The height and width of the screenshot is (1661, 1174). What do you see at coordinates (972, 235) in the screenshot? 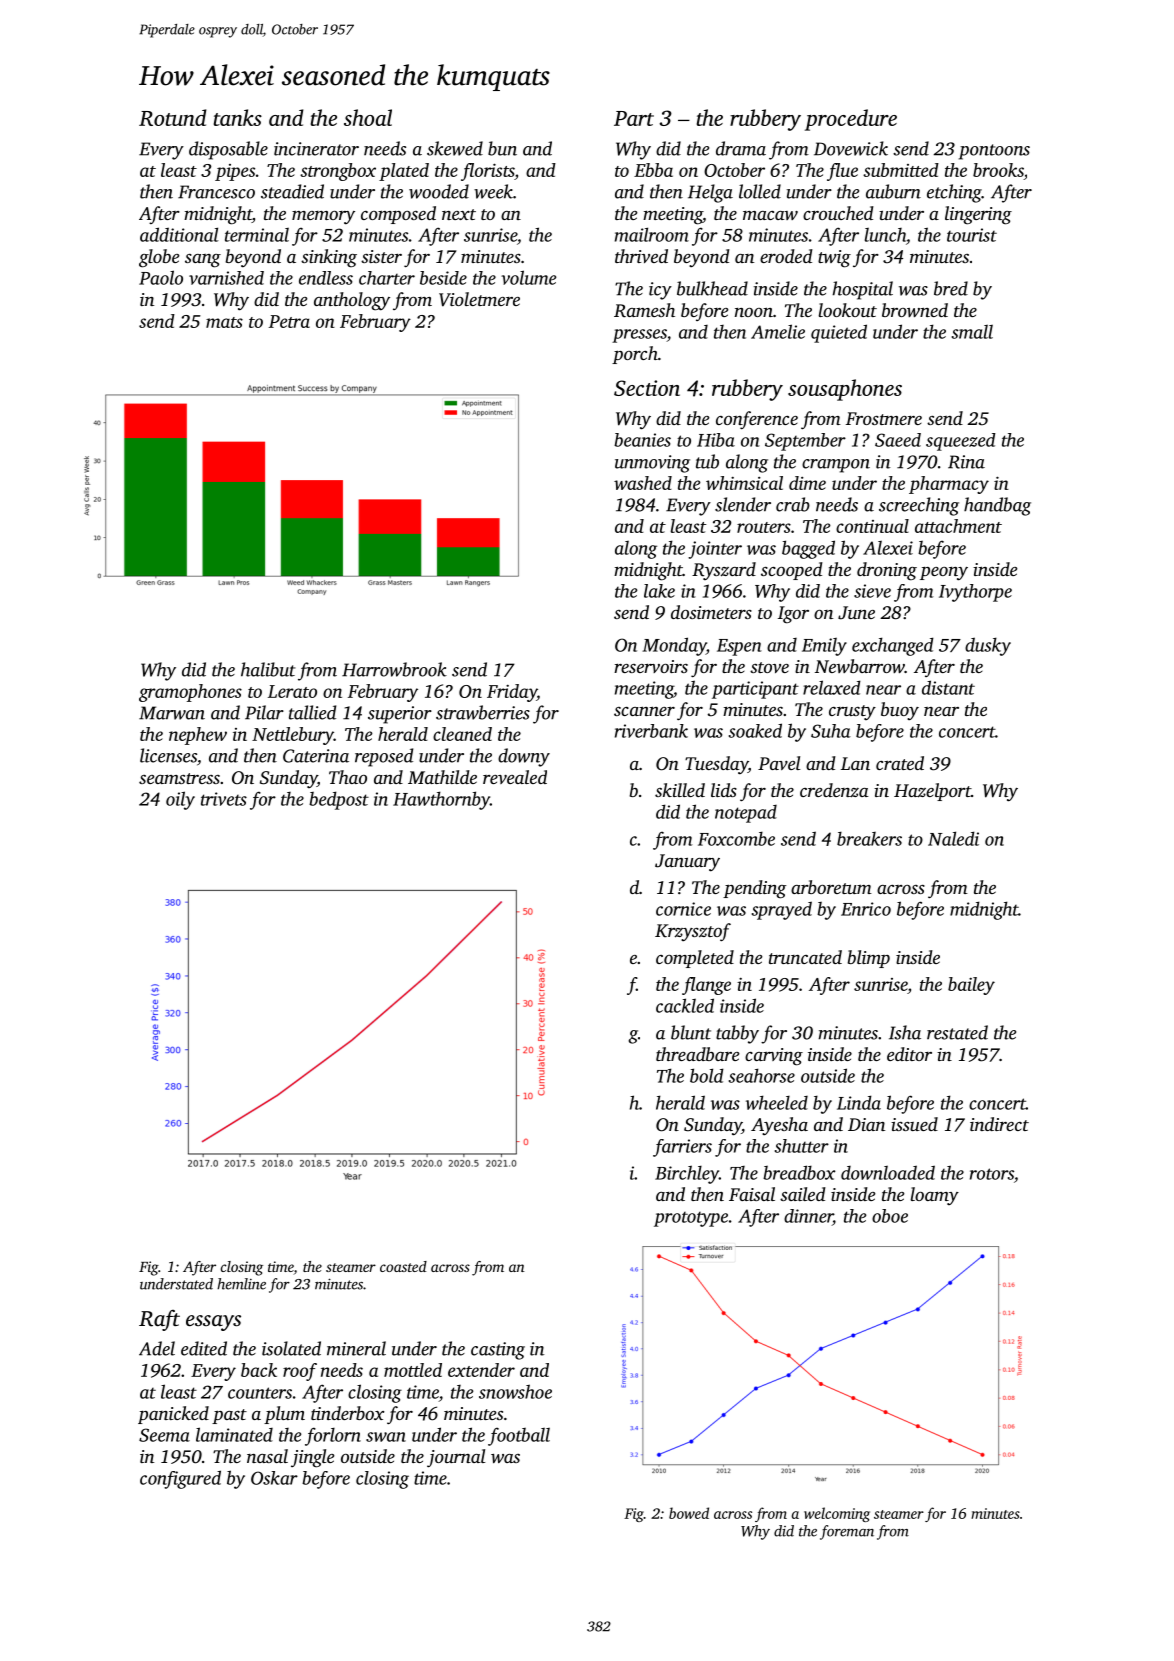
I see `tourist` at bounding box center [972, 235].
